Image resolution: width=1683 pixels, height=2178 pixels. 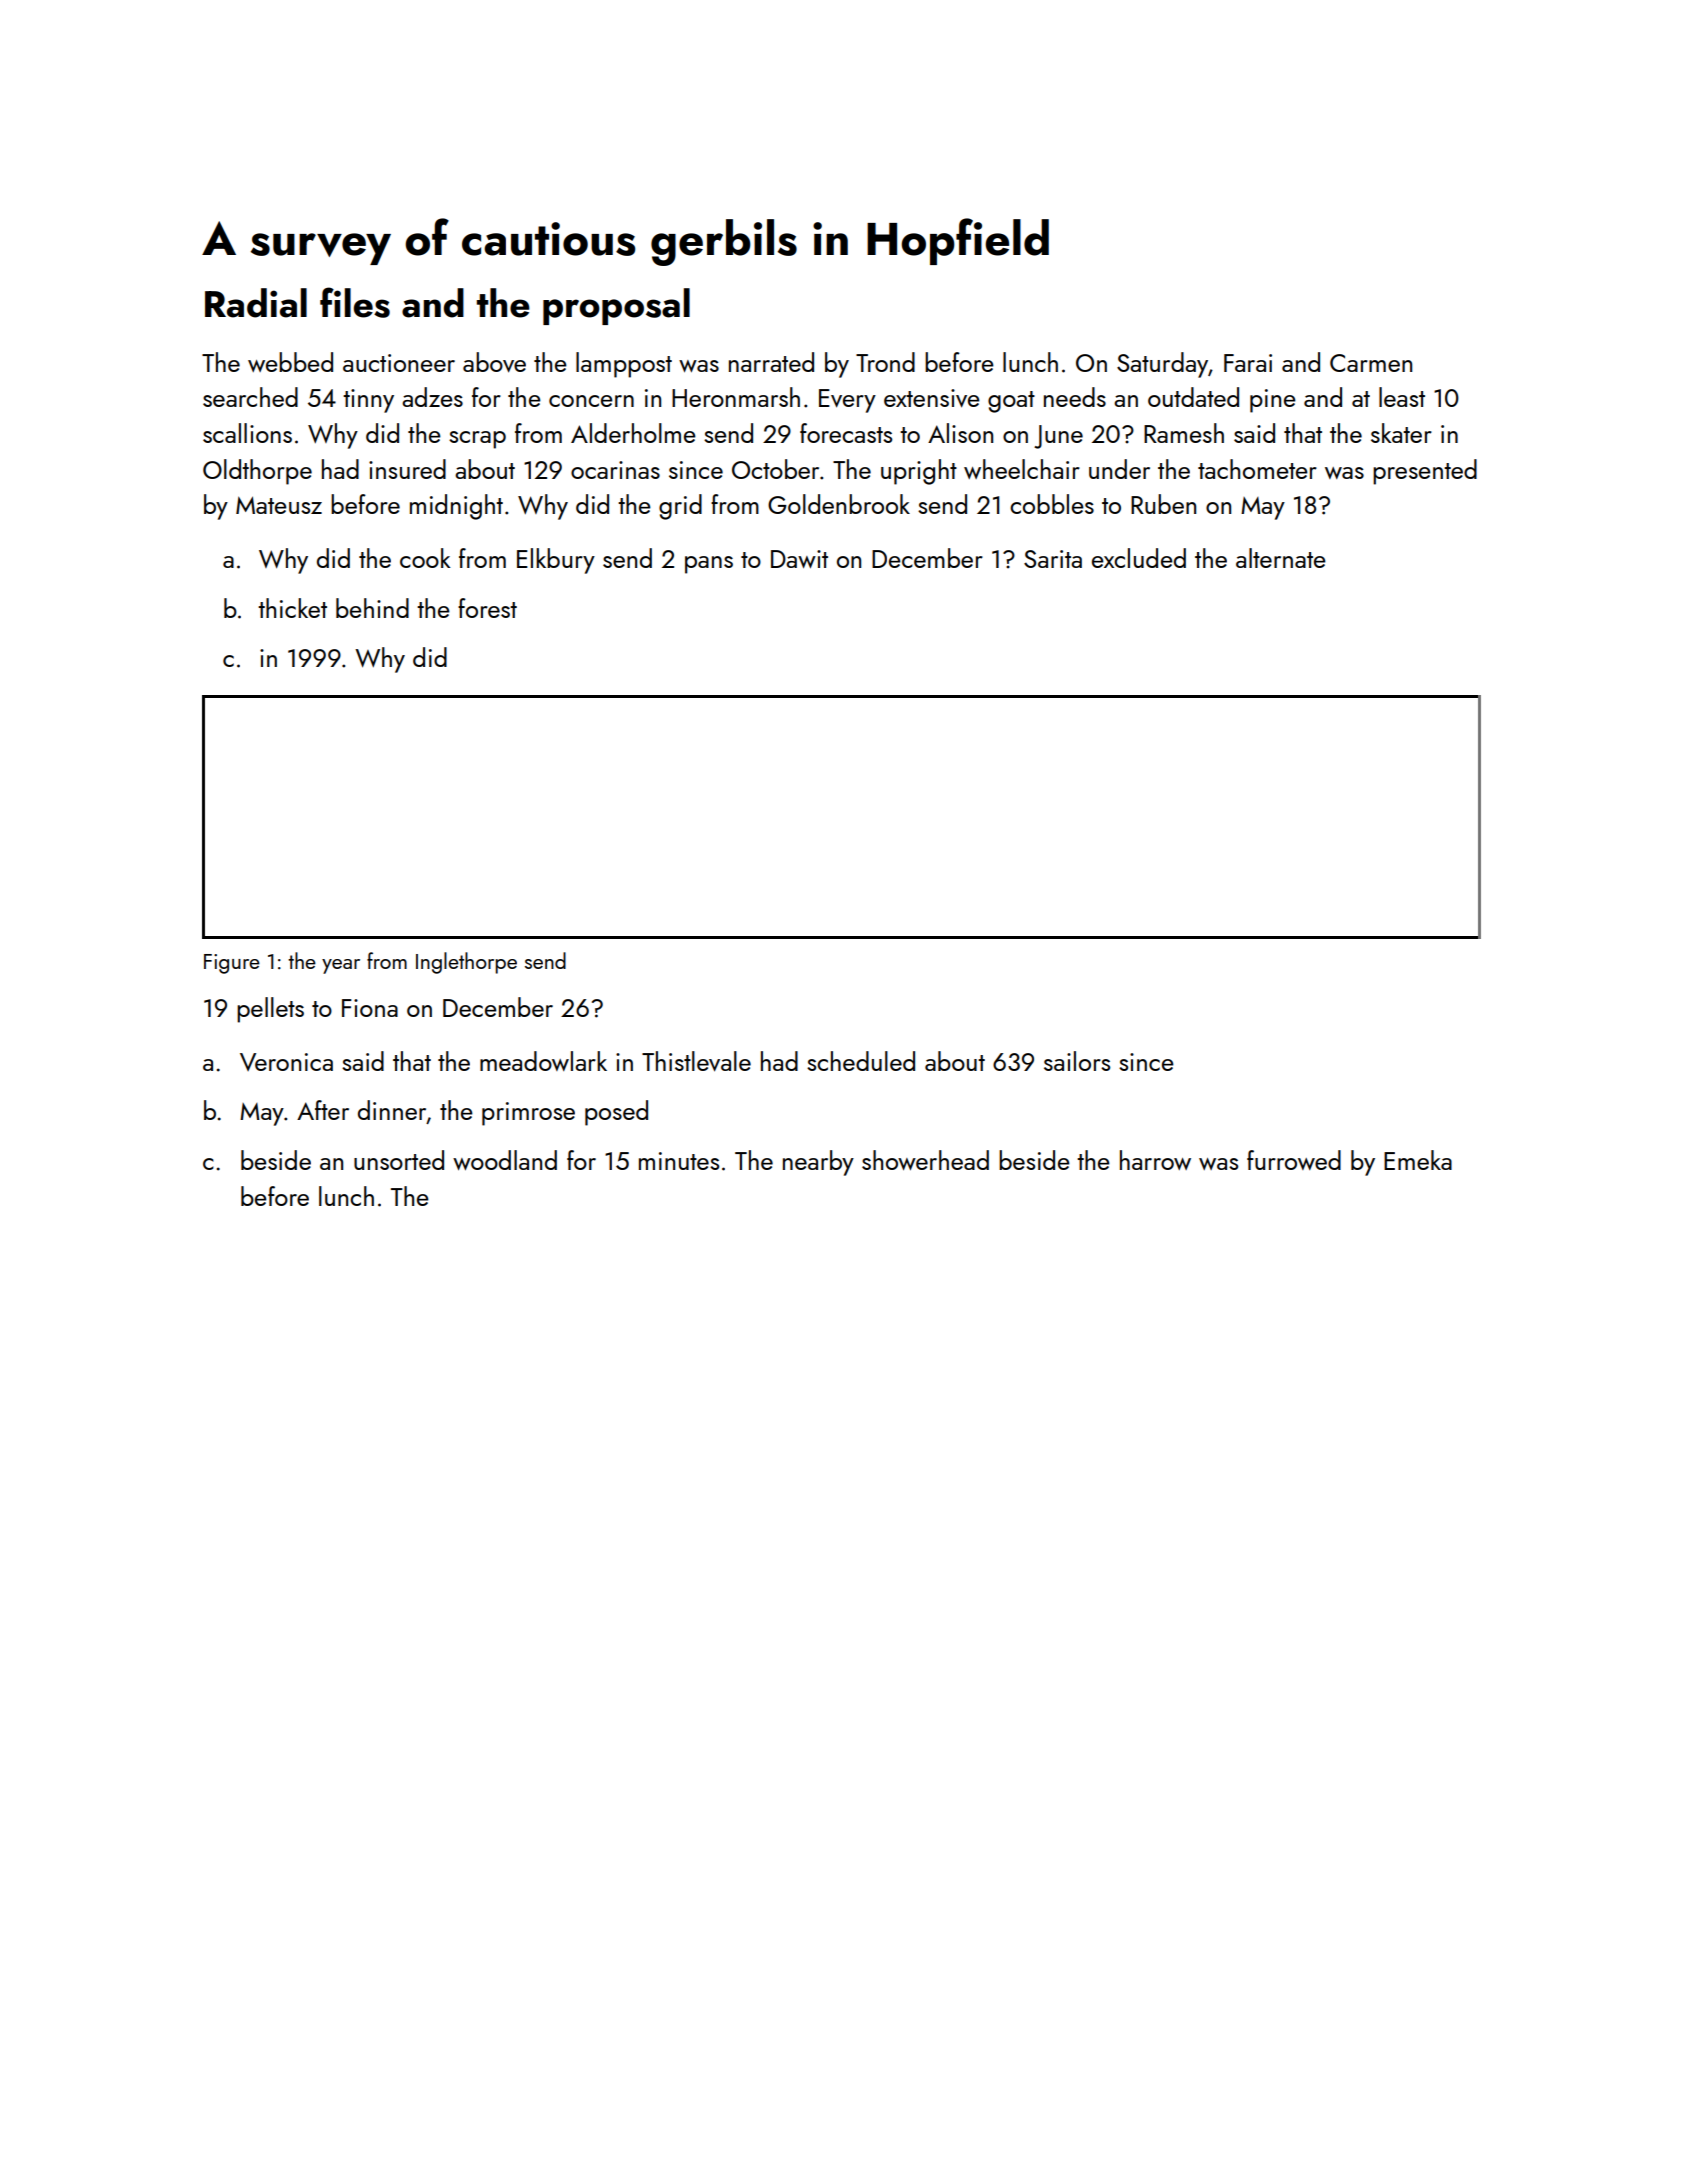 What do you see at coordinates (1053, 559) in the page?
I see `Sarita` at bounding box center [1053, 559].
